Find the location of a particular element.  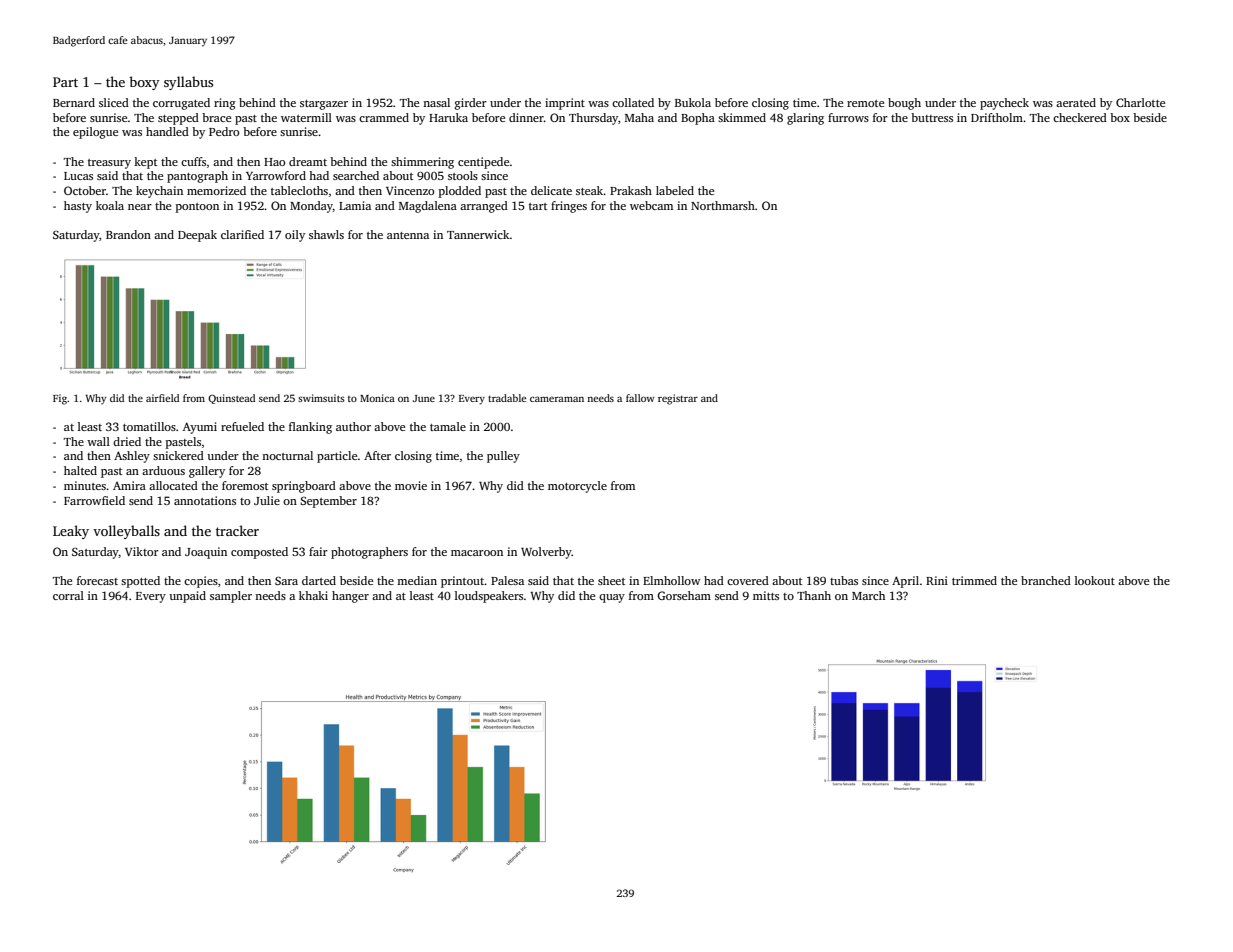

registrar is located at coordinates (678, 399).
